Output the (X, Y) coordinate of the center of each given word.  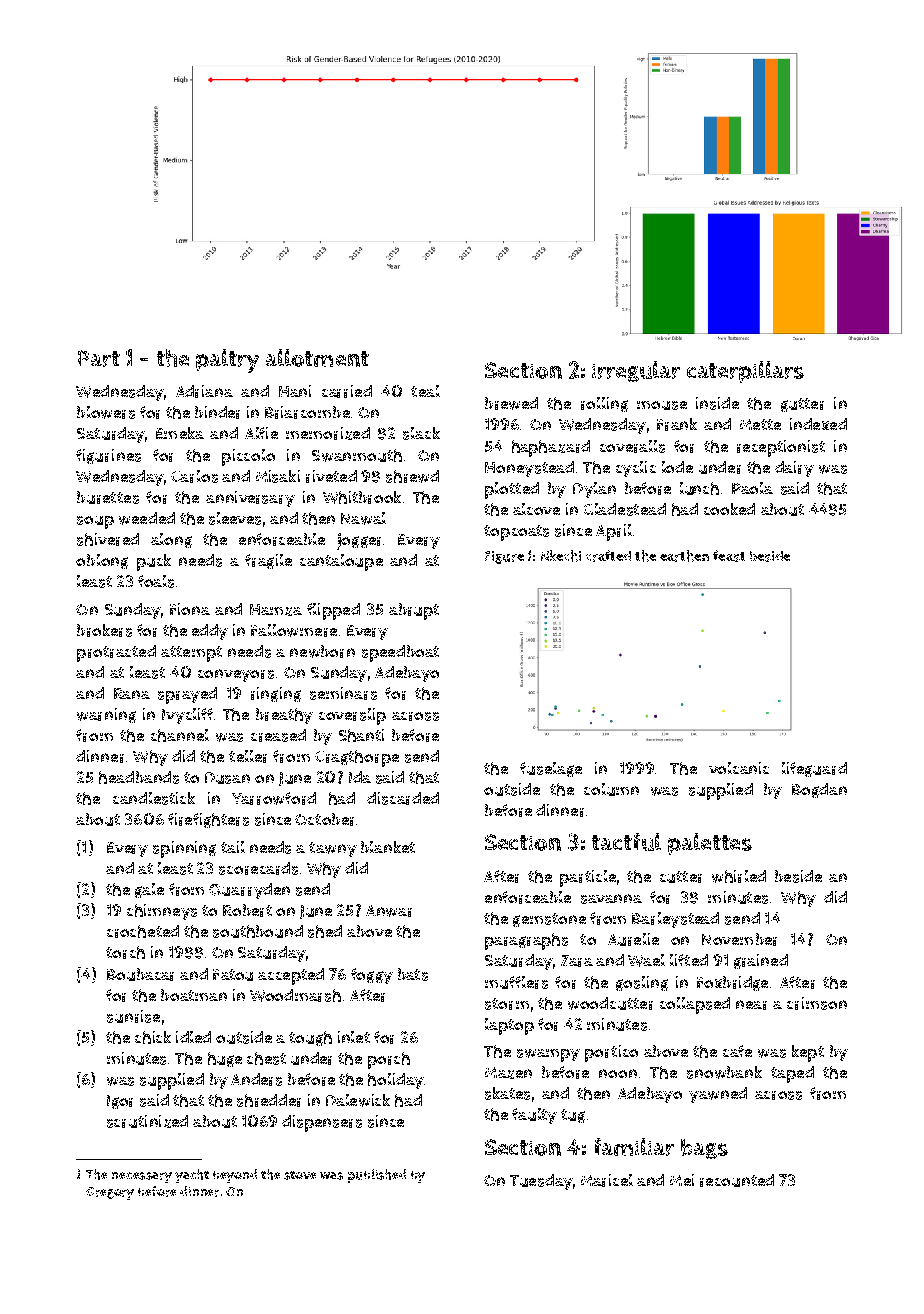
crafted (608, 556)
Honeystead (529, 469)
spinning (184, 849)
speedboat (400, 653)
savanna (611, 899)
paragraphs (526, 941)
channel (180, 735)
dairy (794, 469)
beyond (235, 1176)
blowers (106, 412)
